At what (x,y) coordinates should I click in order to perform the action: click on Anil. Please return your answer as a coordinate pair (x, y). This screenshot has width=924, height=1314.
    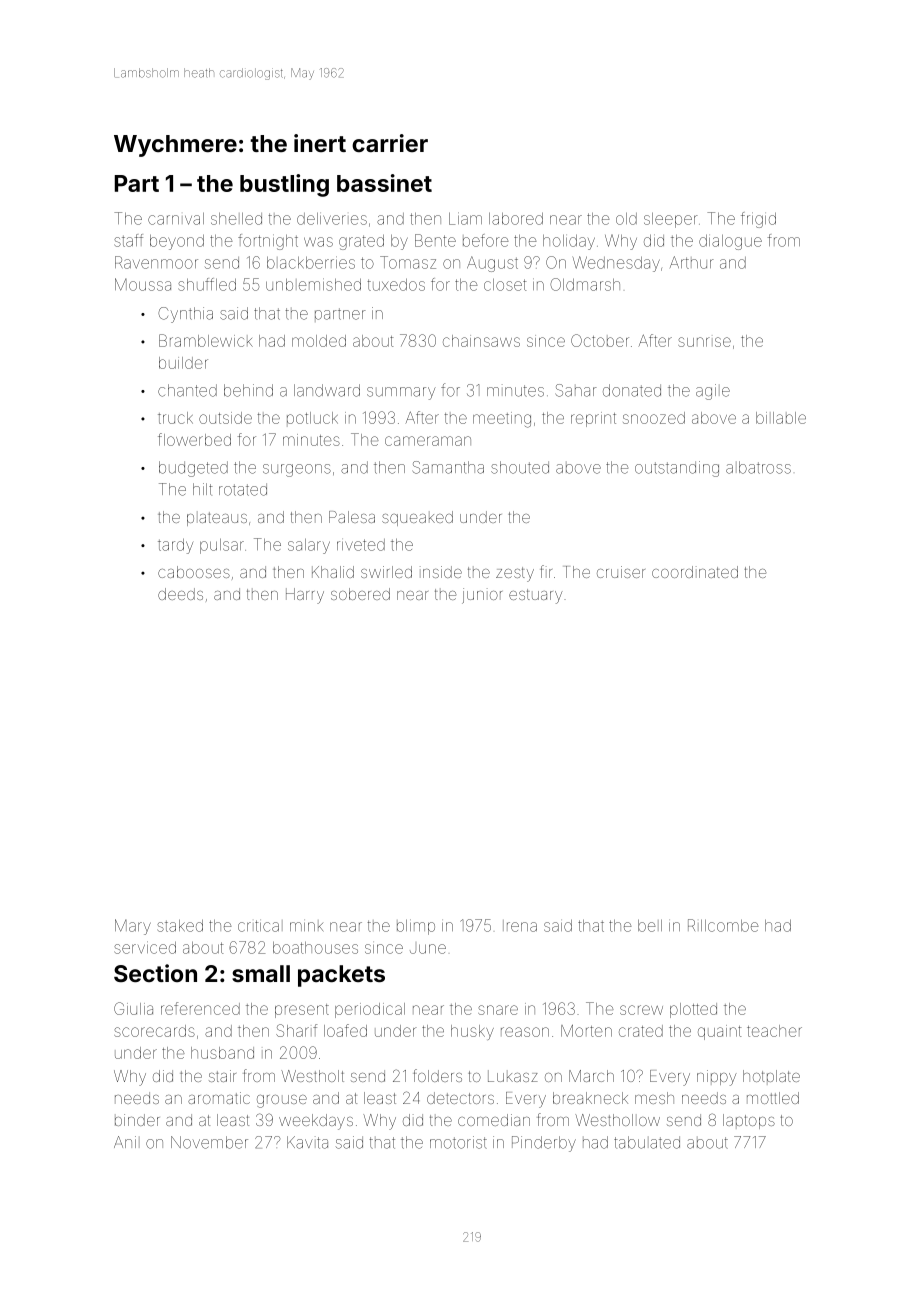
    Looking at the image, I should click on (125, 1142).
